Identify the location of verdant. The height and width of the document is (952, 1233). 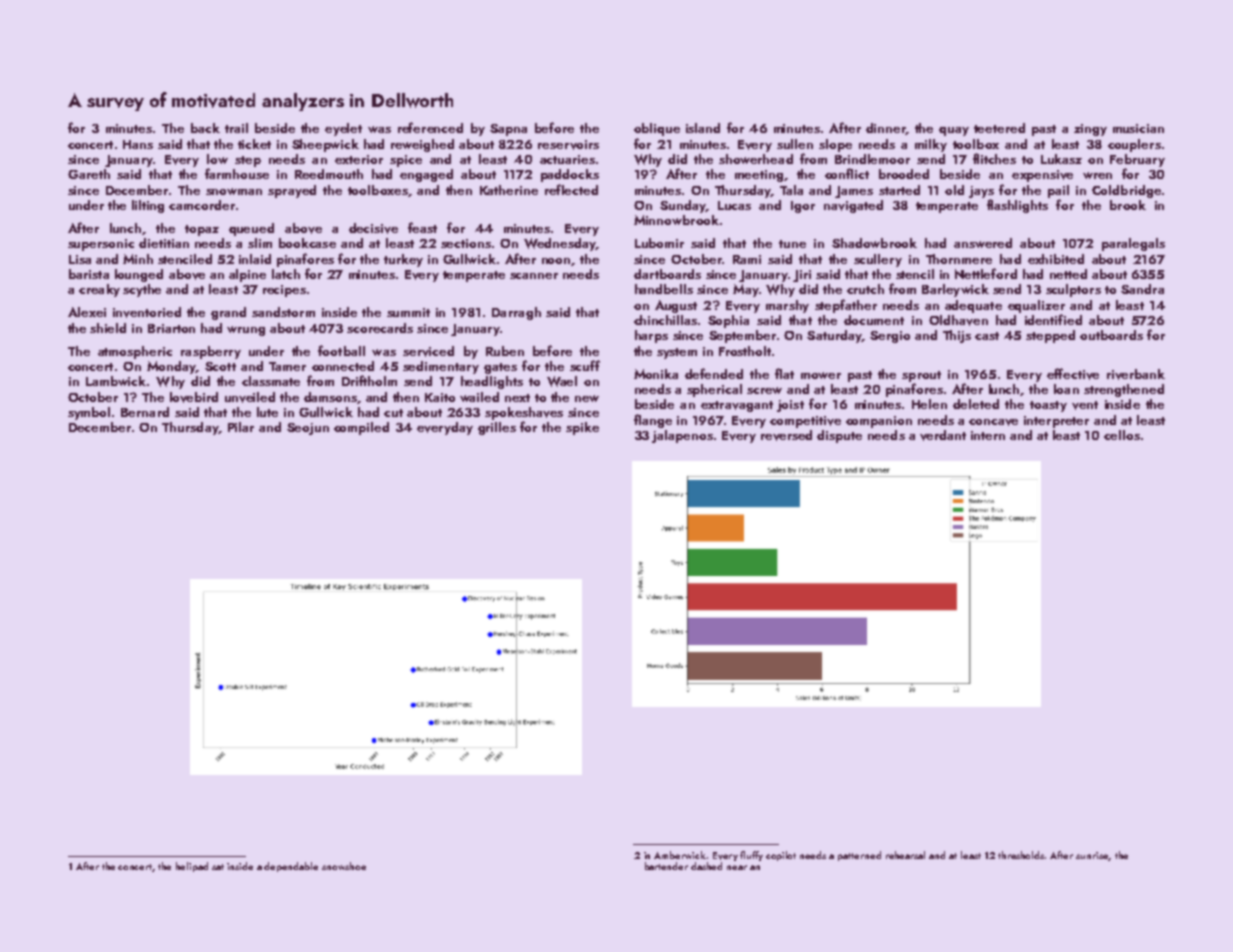
(943, 435).
